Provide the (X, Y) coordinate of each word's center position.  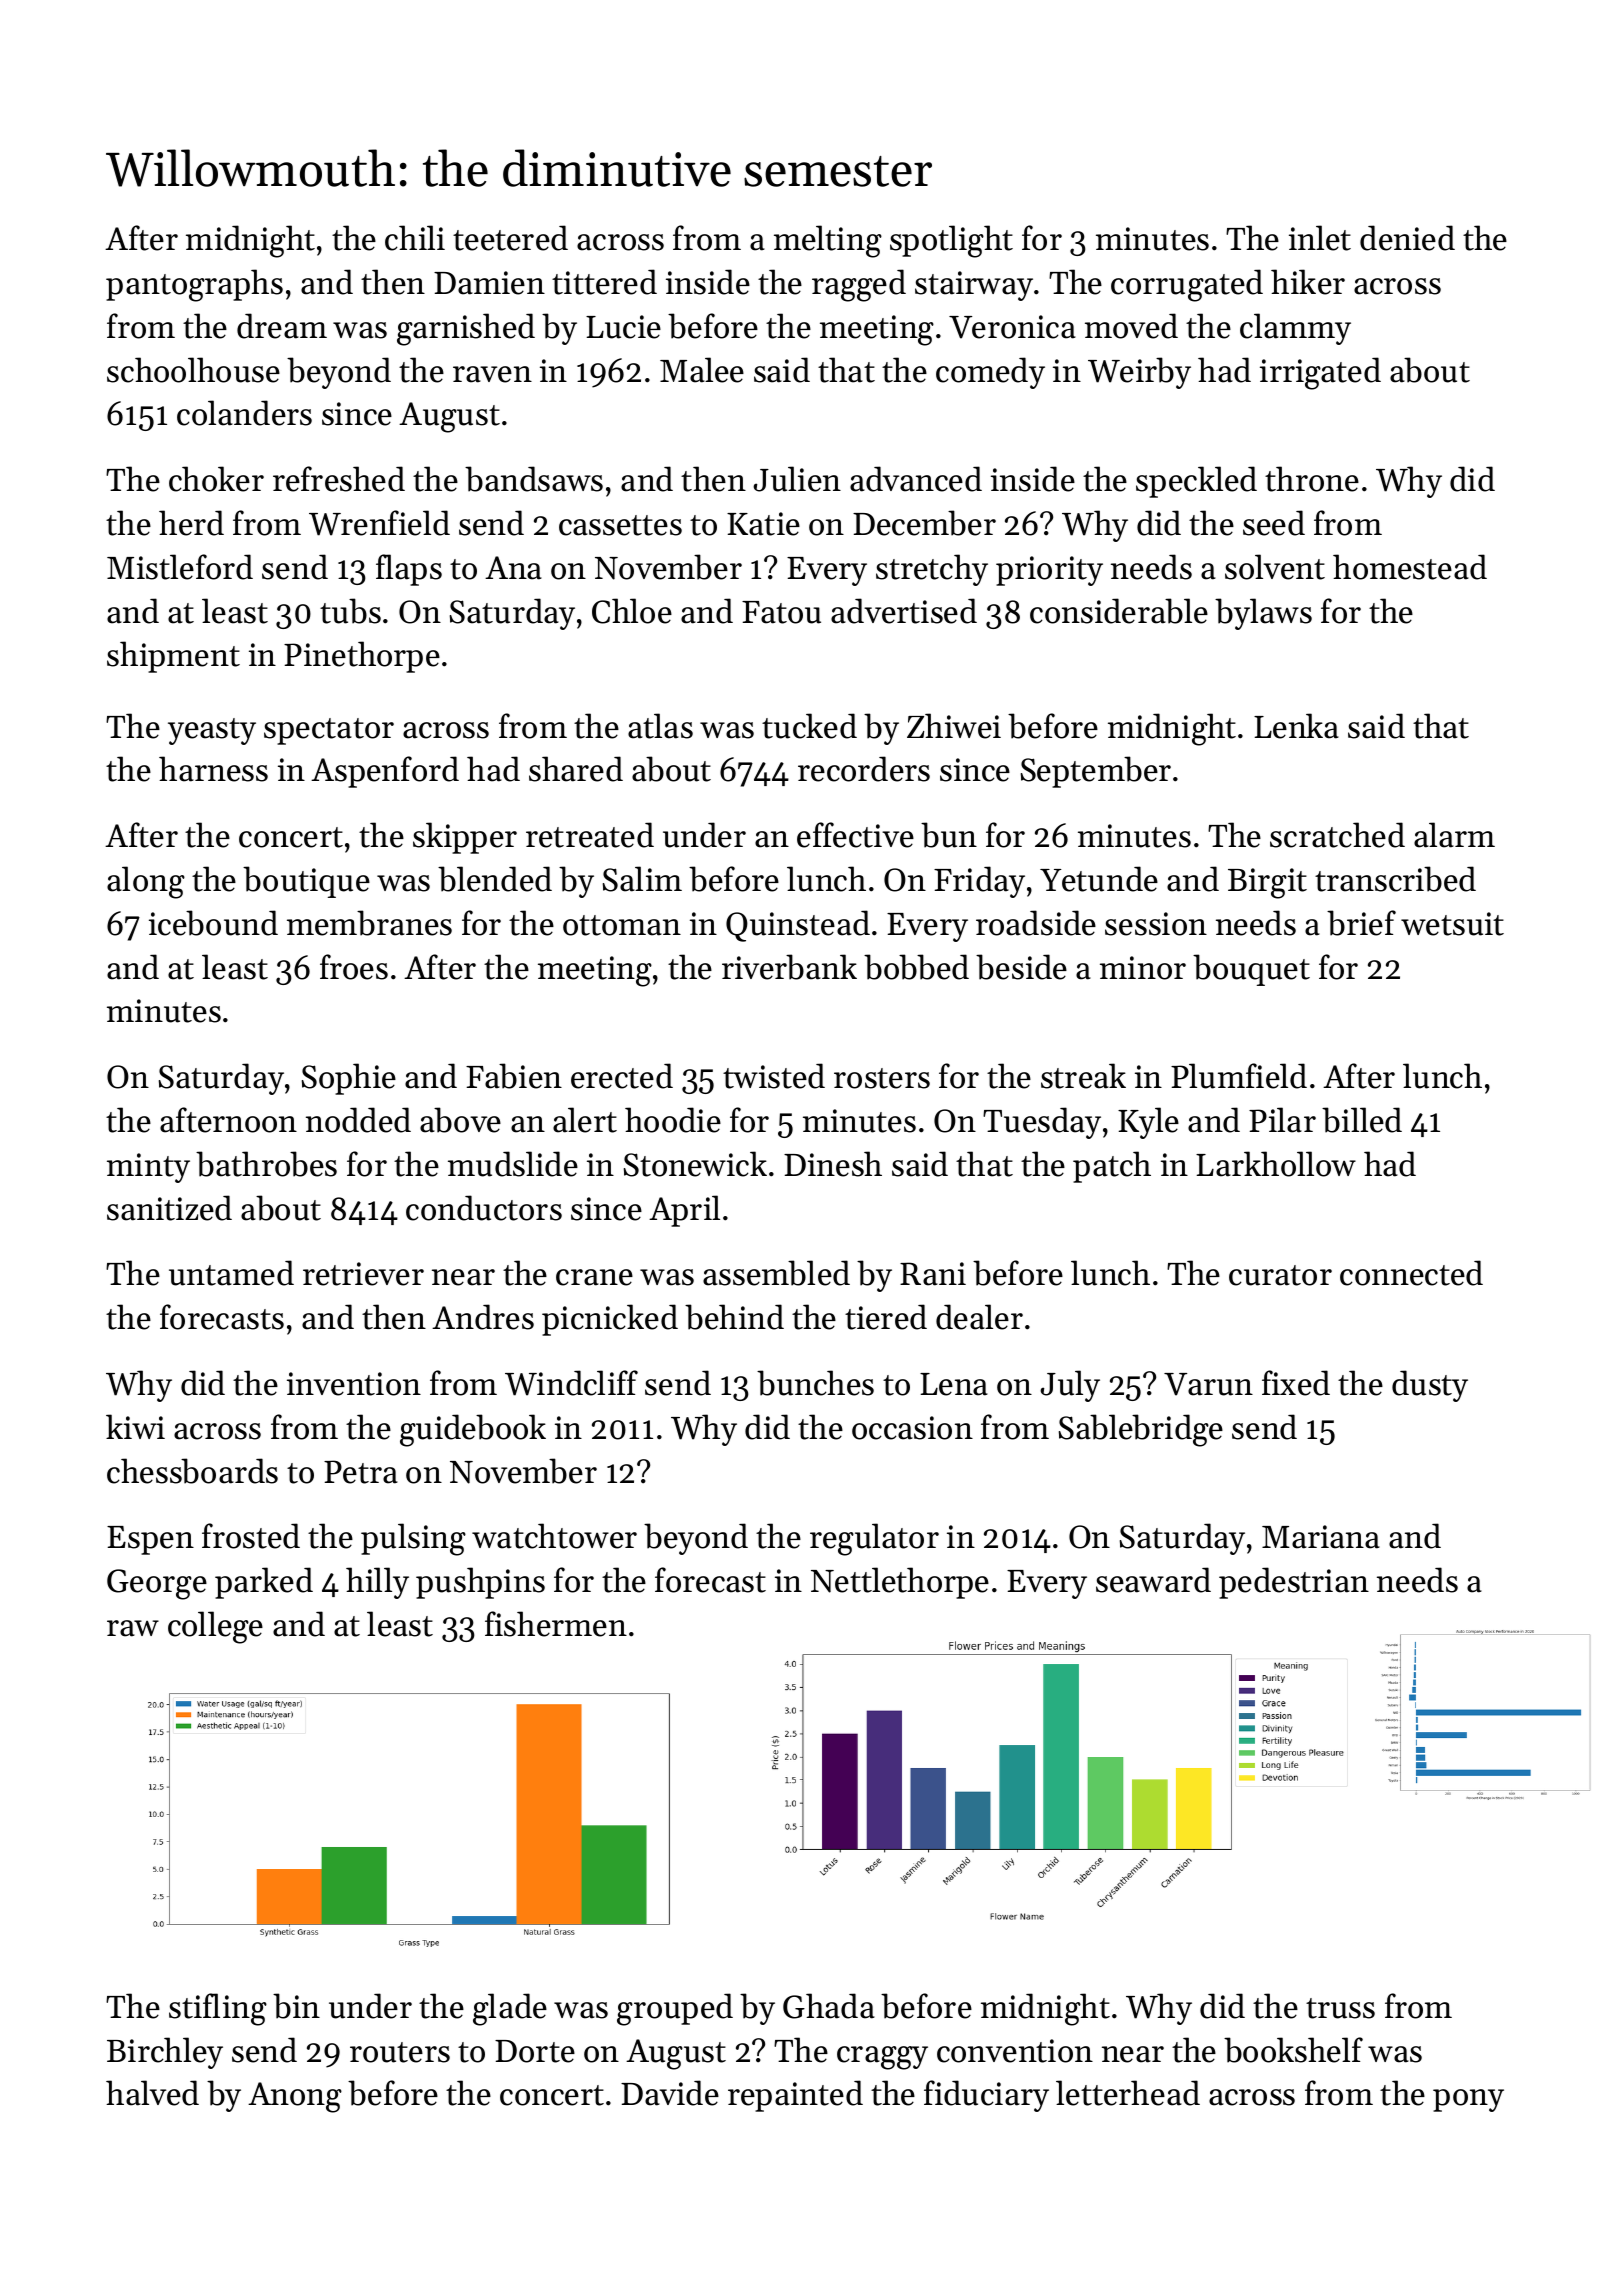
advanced (916, 479)
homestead (1410, 567)
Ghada (829, 2006)
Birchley (165, 2053)
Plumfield (1239, 1076)
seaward (1153, 1580)
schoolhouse (193, 370)
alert (585, 1120)
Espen (150, 1540)
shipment (173, 657)
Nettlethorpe (900, 1583)
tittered (604, 282)
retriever (363, 1274)
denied (1407, 238)
